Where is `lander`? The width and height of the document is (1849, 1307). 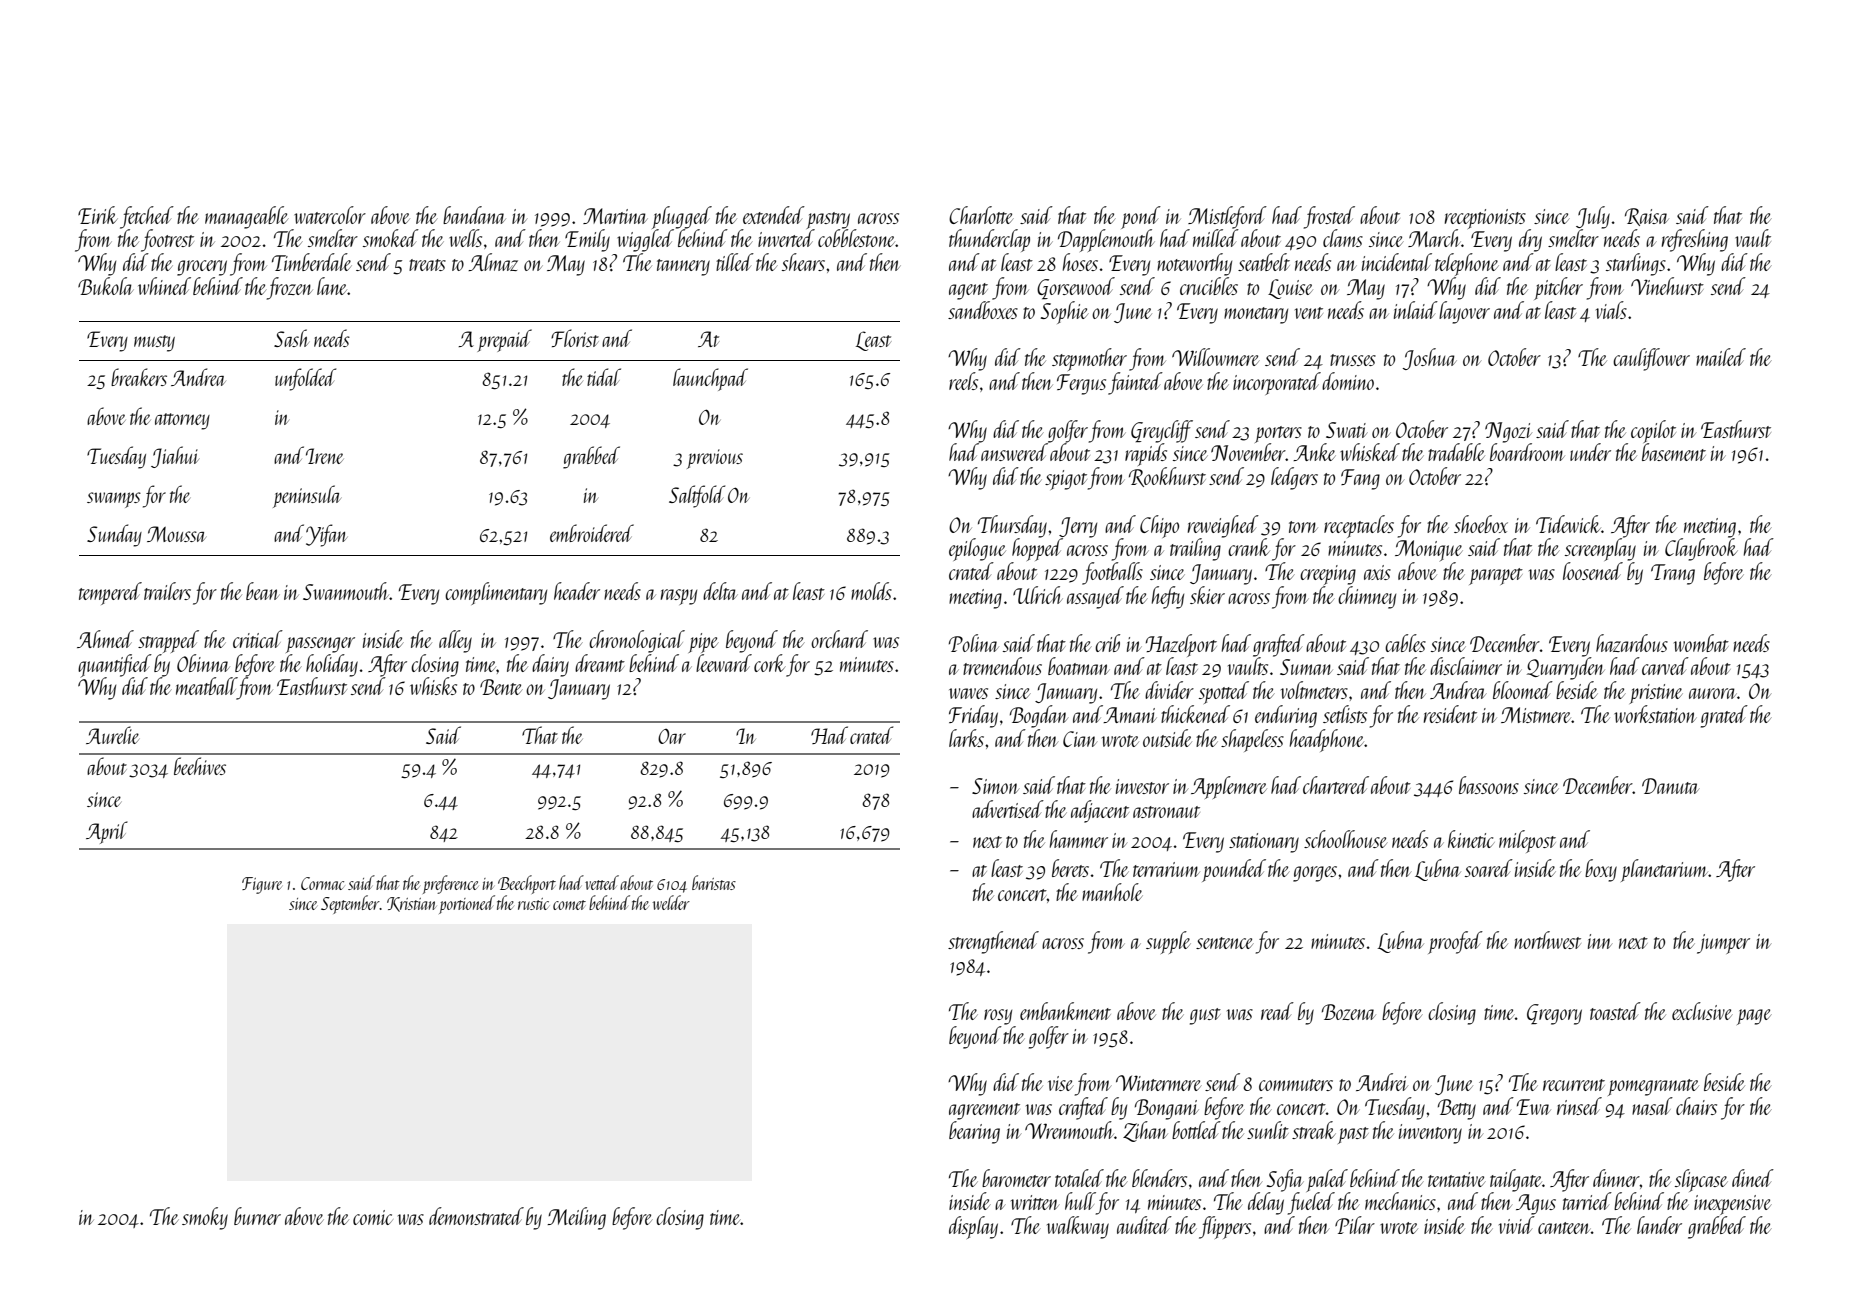 lander is located at coordinates (1659, 1225).
